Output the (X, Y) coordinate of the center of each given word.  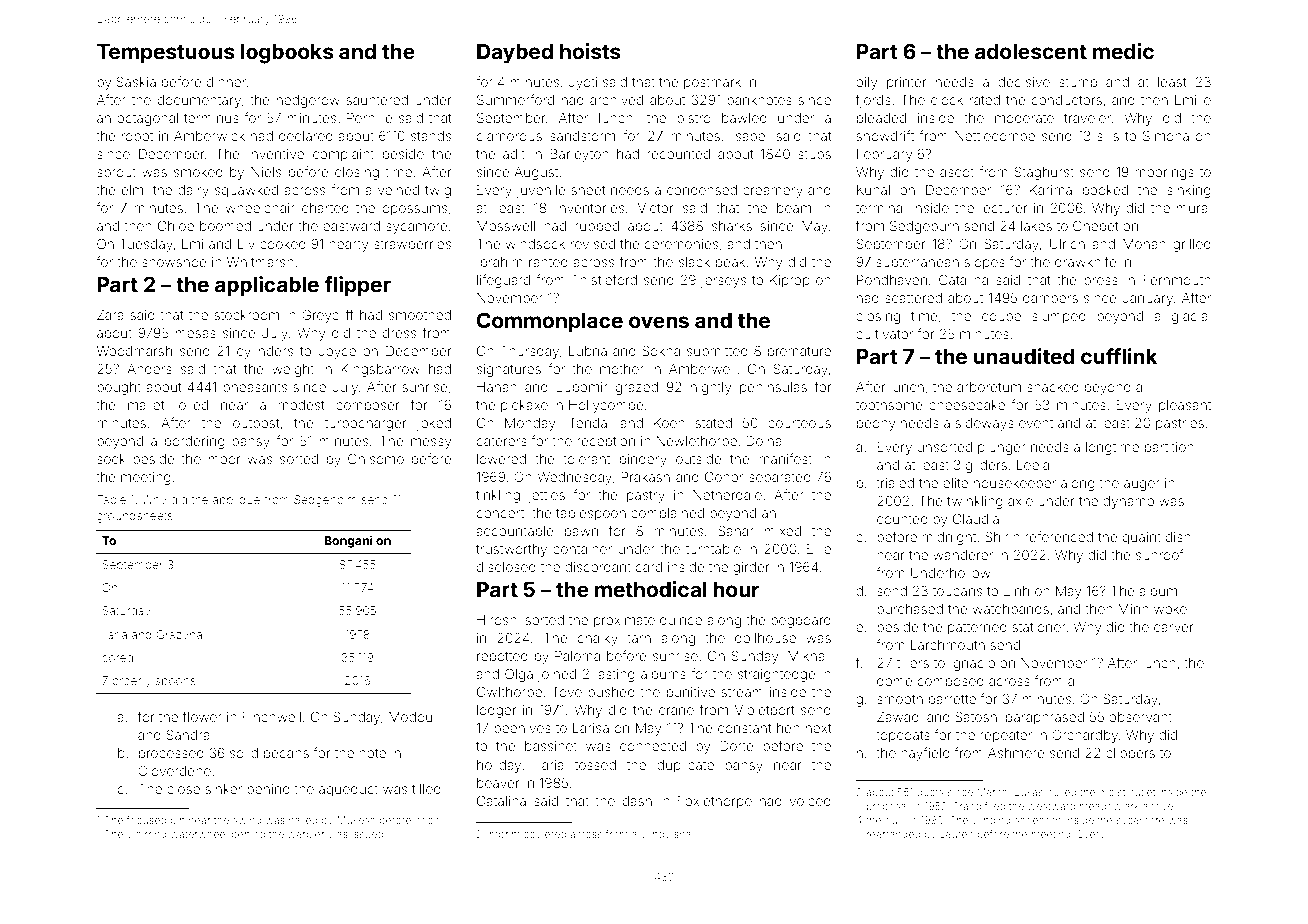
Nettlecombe (995, 136)
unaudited (1024, 356)
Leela (1033, 465)
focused (146, 820)
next (819, 728)
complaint (343, 155)
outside (699, 459)
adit (514, 154)
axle (1020, 501)
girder (751, 568)
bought (119, 388)
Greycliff (328, 316)
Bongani (348, 541)
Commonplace (550, 322)
